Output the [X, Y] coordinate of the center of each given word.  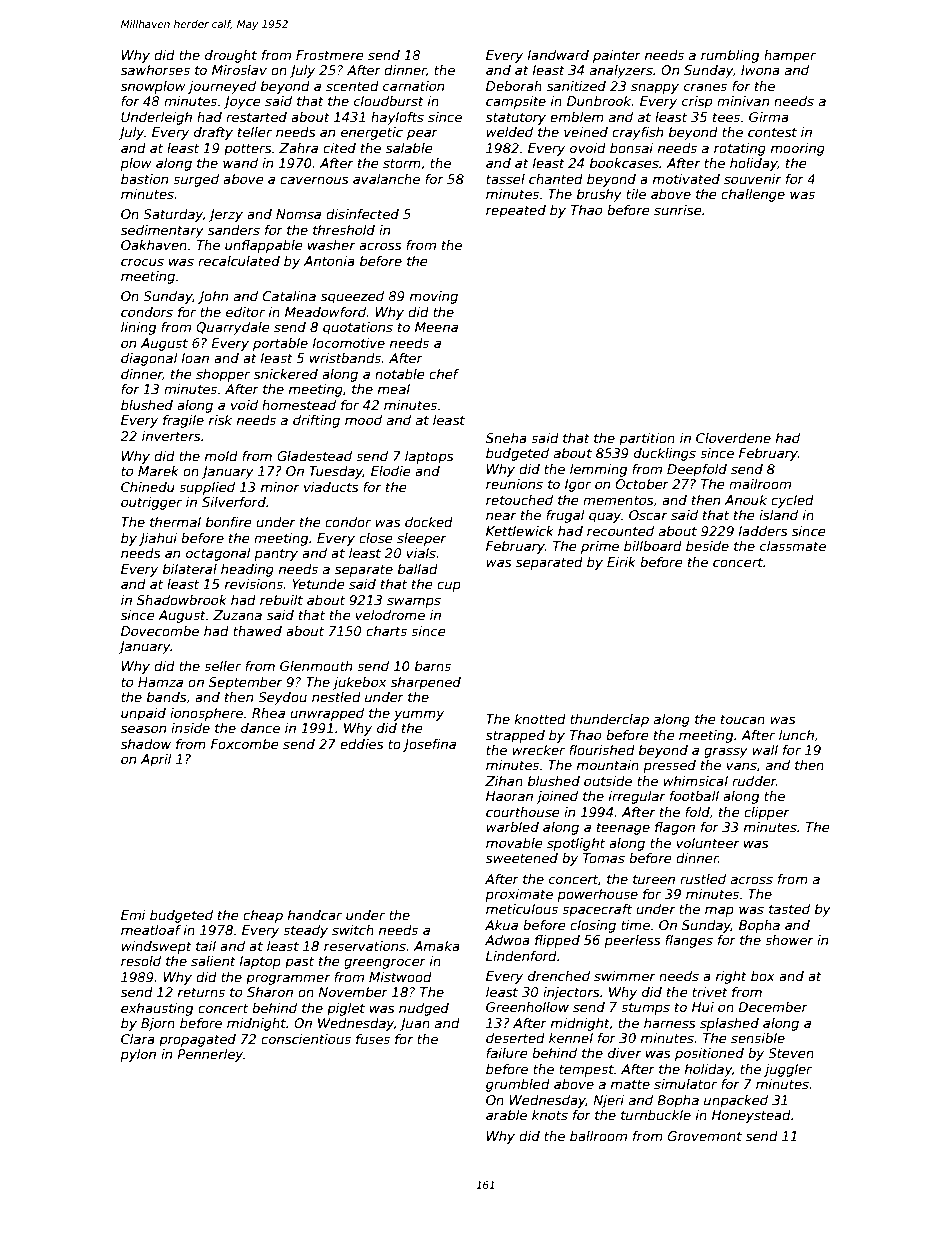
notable [400, 374]
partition [647, 439]
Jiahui [158, 539]
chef [444, 374]
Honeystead [751, 1116]
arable [506, 1115]
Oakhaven [154, 245]
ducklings [665, 454]
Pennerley [210, 1055]
